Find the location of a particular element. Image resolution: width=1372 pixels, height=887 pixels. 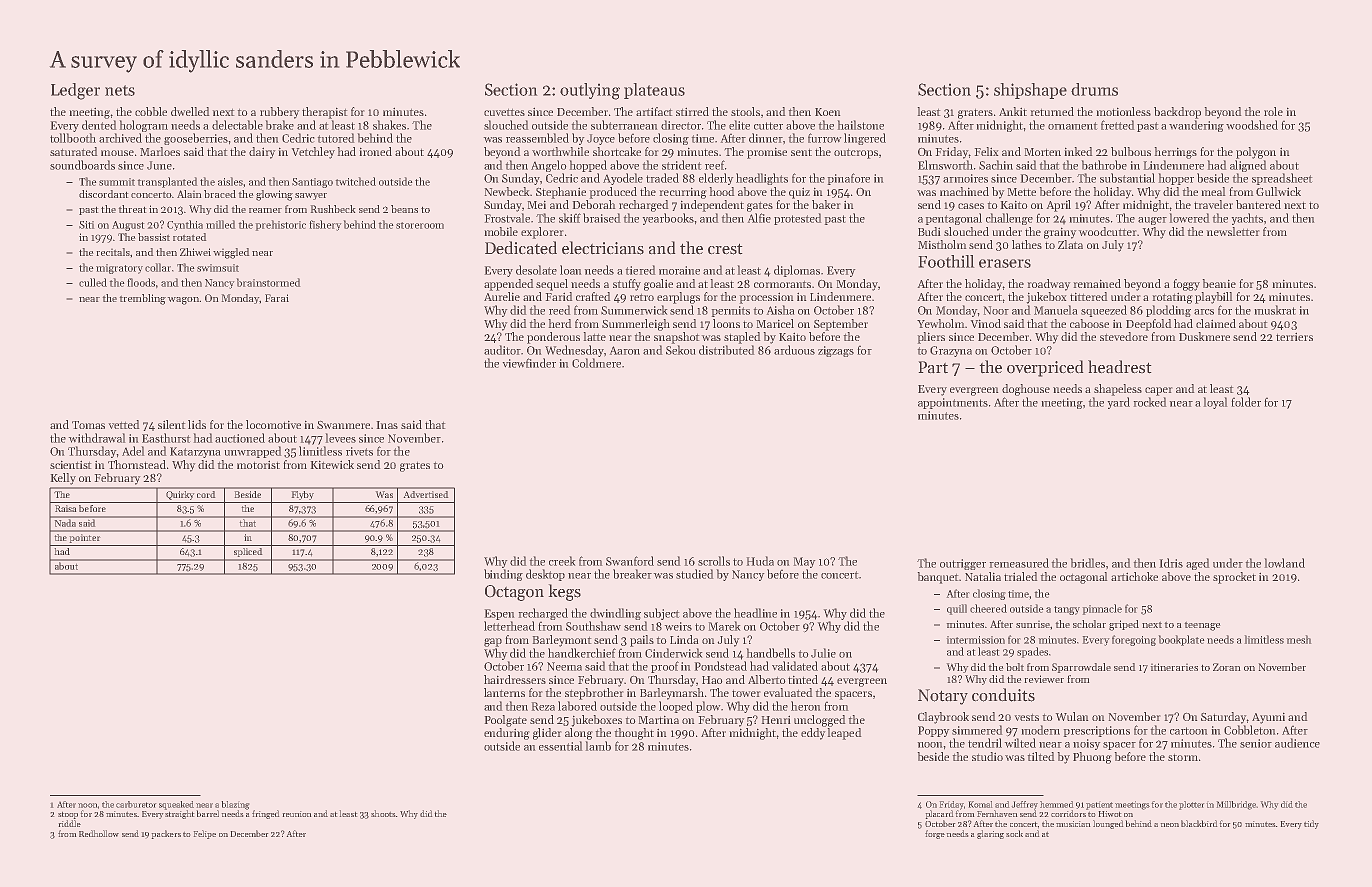

tidy is located at coordinates (1311, 824).
